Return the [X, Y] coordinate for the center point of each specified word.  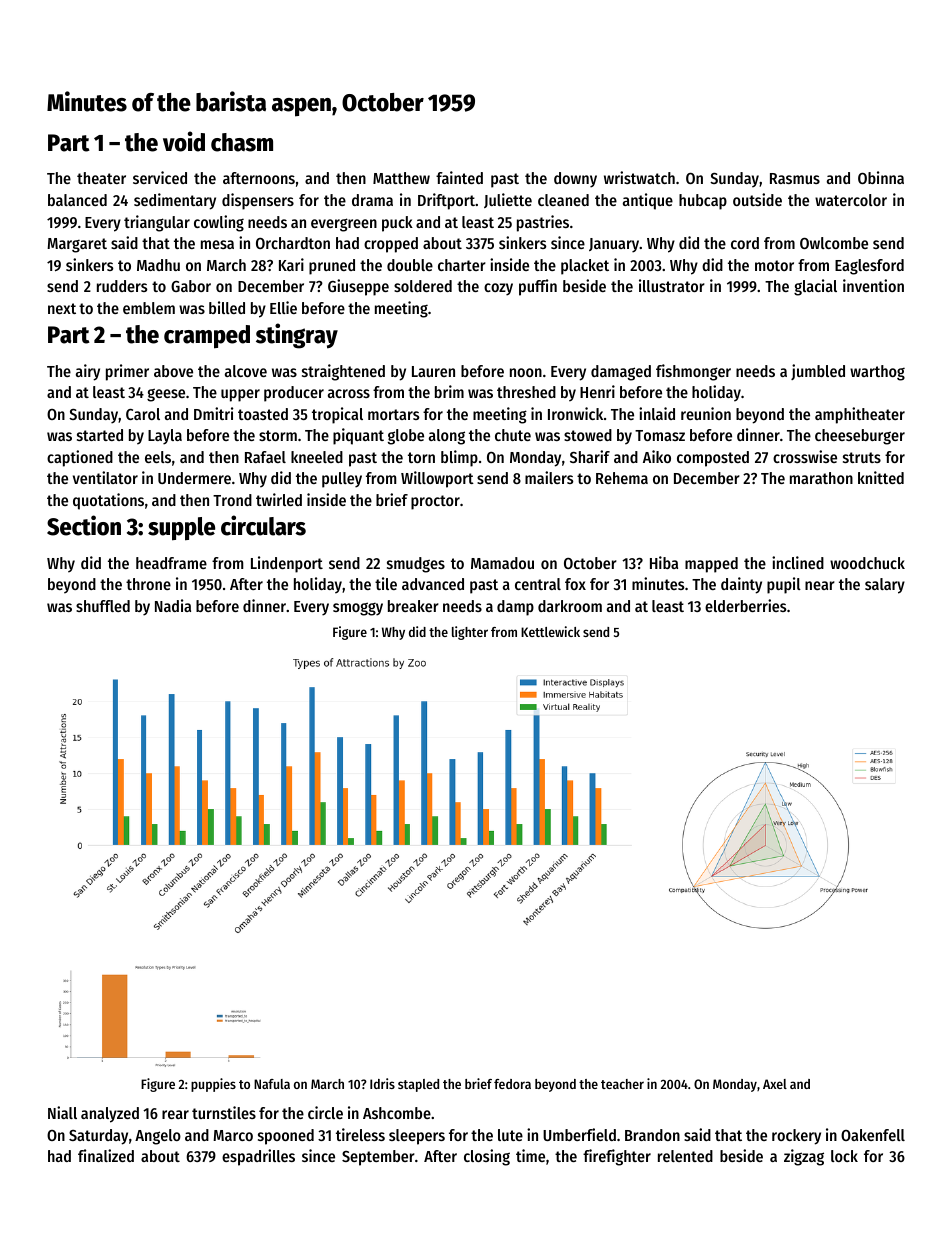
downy [575, 180]
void [184, 141]
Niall [62, 1112]
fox [575, 584]
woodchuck [867, 563]
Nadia [173, 605]
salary [885, 586]
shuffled [103, 606]
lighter [470, 633]
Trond [232, 500]
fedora [512, 1084]
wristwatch [639, 177]
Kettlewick [550, 631]
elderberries [746, 605]
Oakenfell [873, 1135]
